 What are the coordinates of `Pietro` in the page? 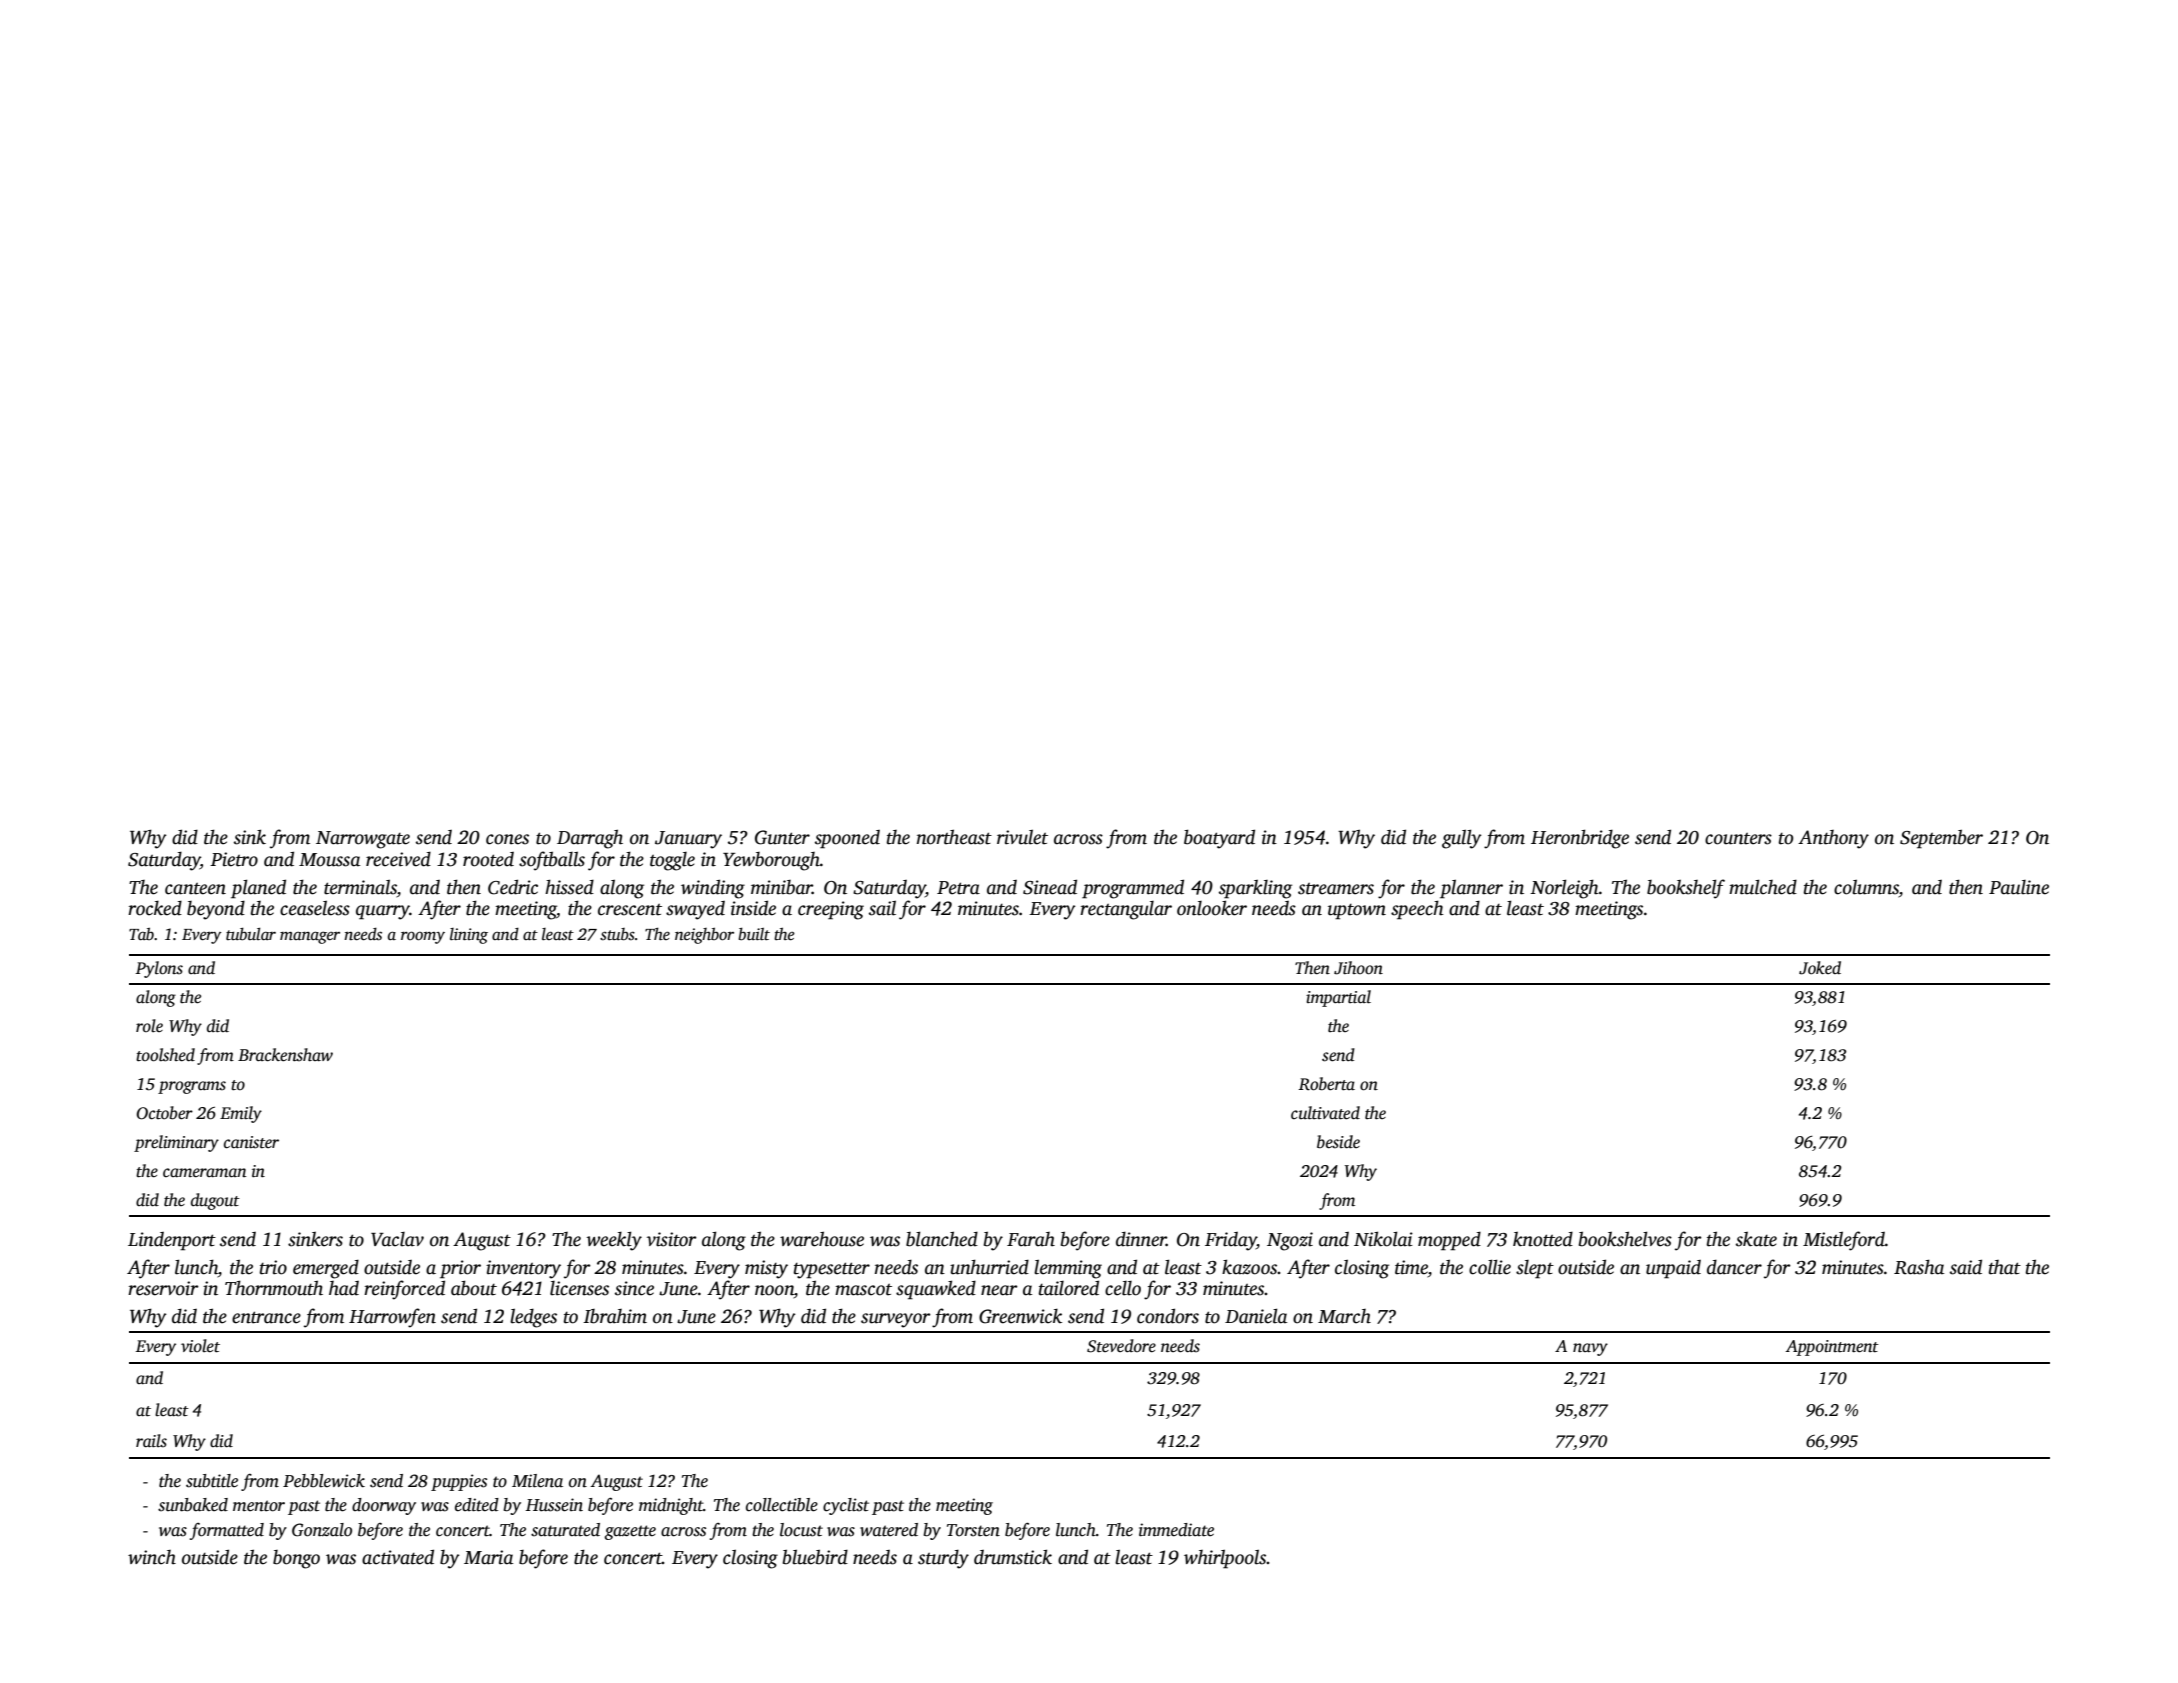 It's located at (234, 859).
